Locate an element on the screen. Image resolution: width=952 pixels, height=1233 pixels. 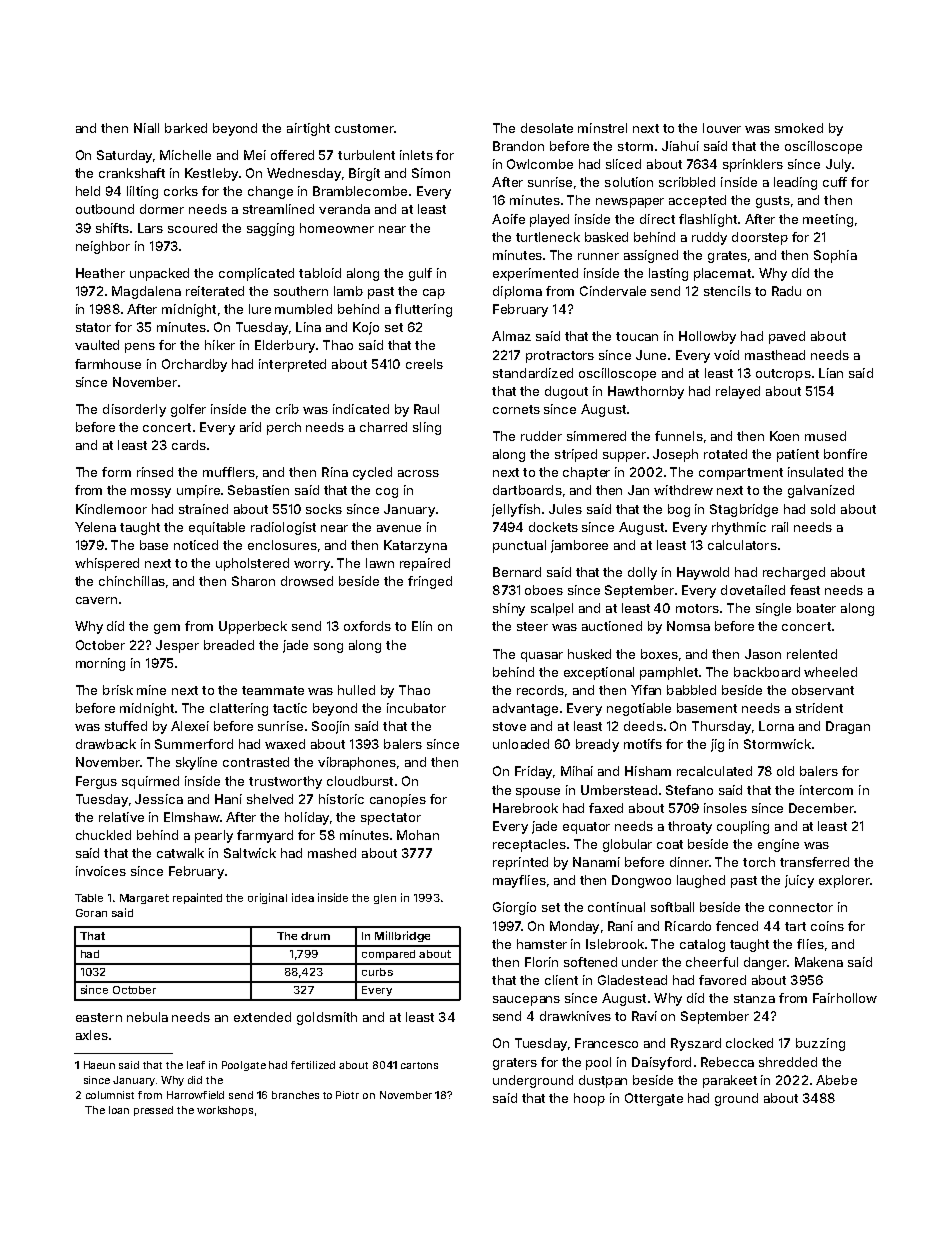
observant is located at coordinates (823, 690).
